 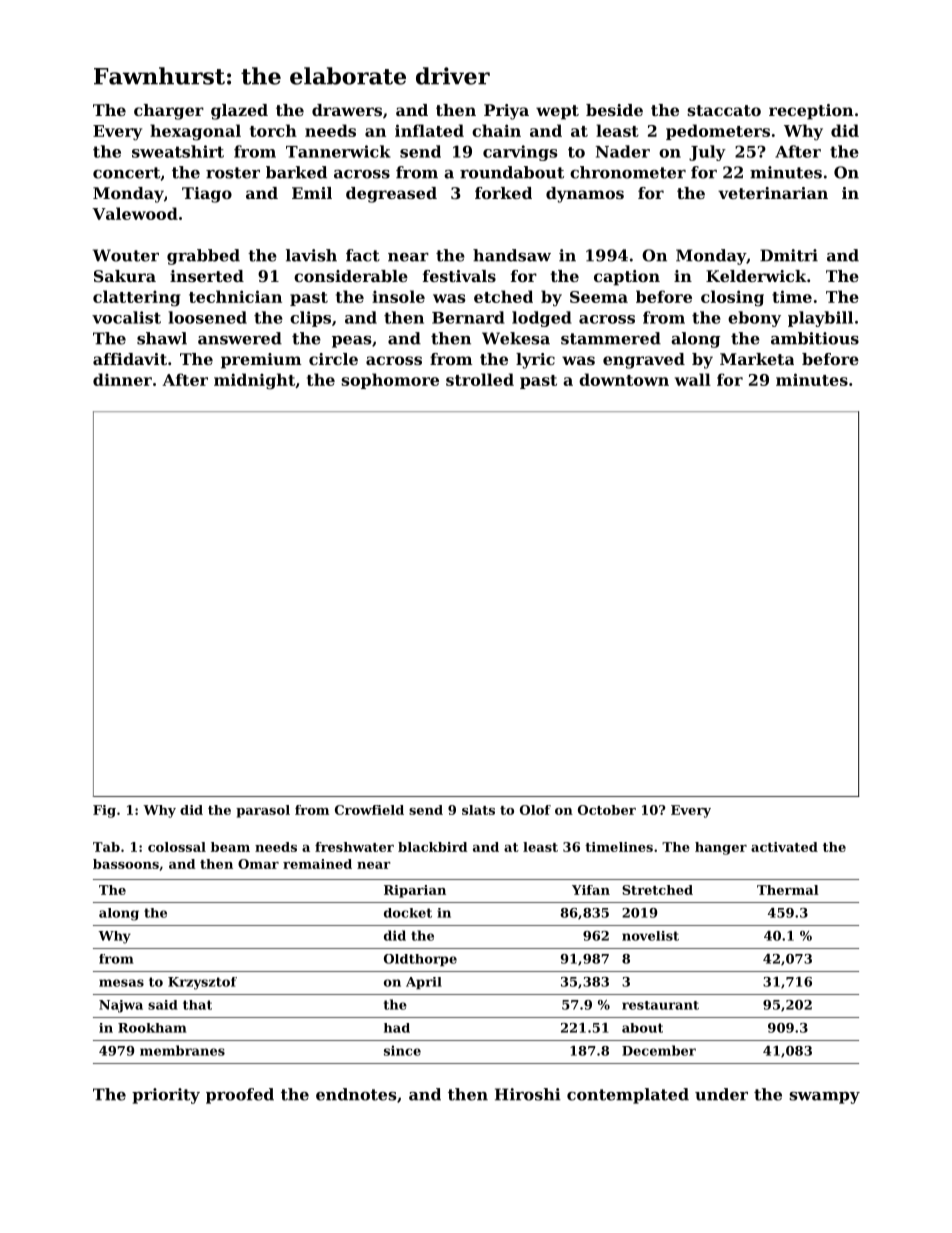 I want to click on degreased, so click(x=391, y=195).
